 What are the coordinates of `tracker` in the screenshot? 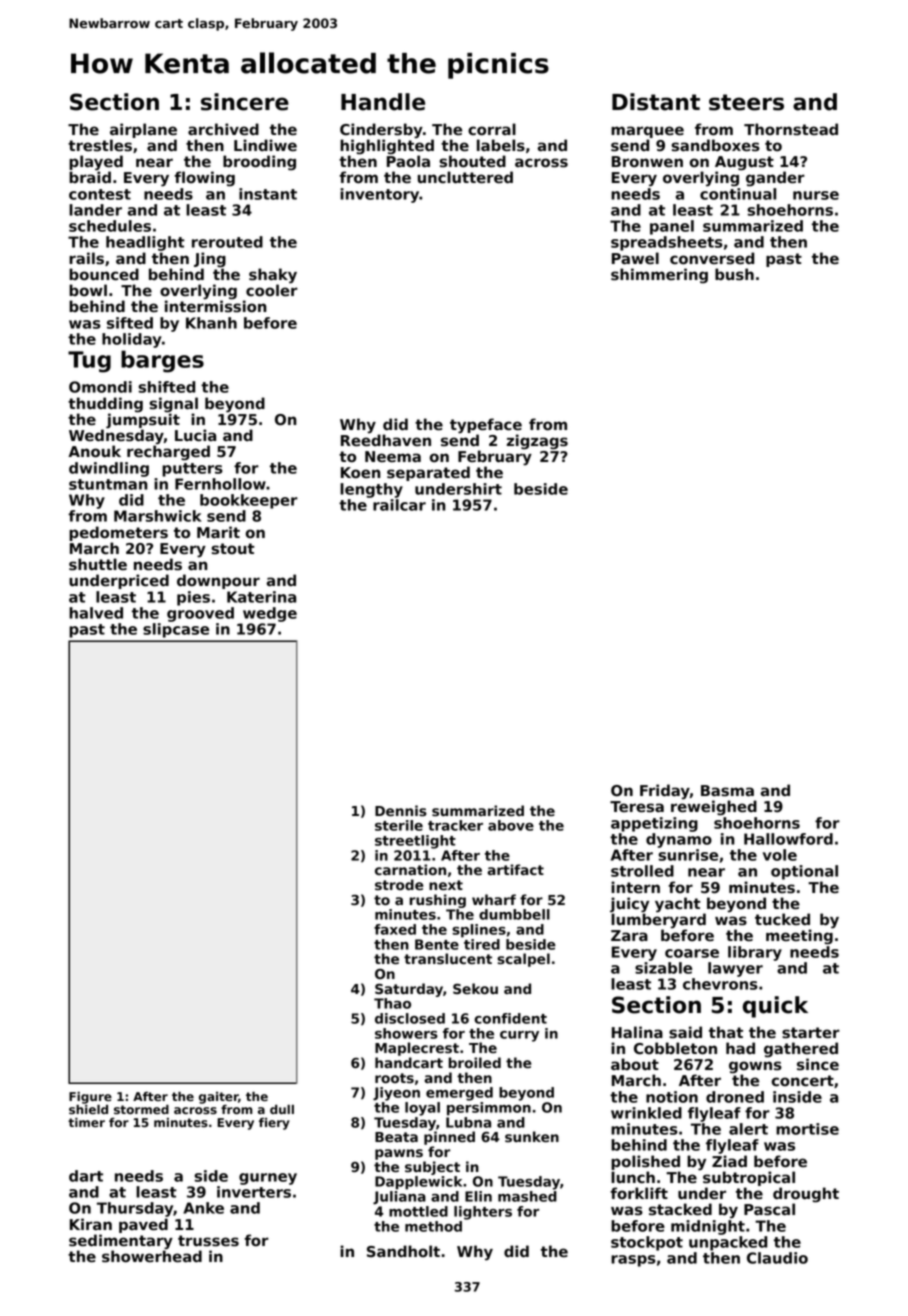 It's located at (455, 825).
